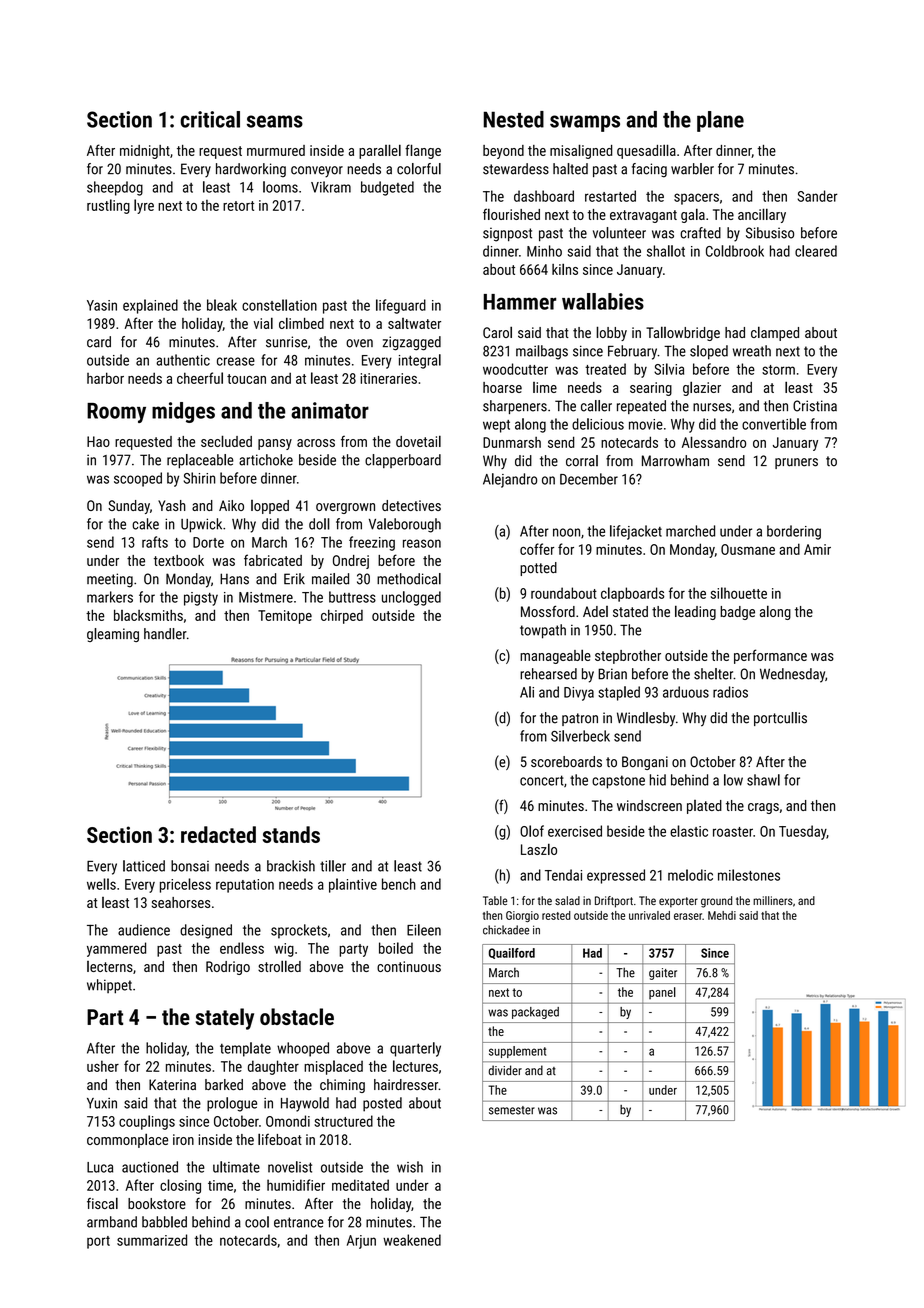  I want to click on murmured, so click(276, 150).
